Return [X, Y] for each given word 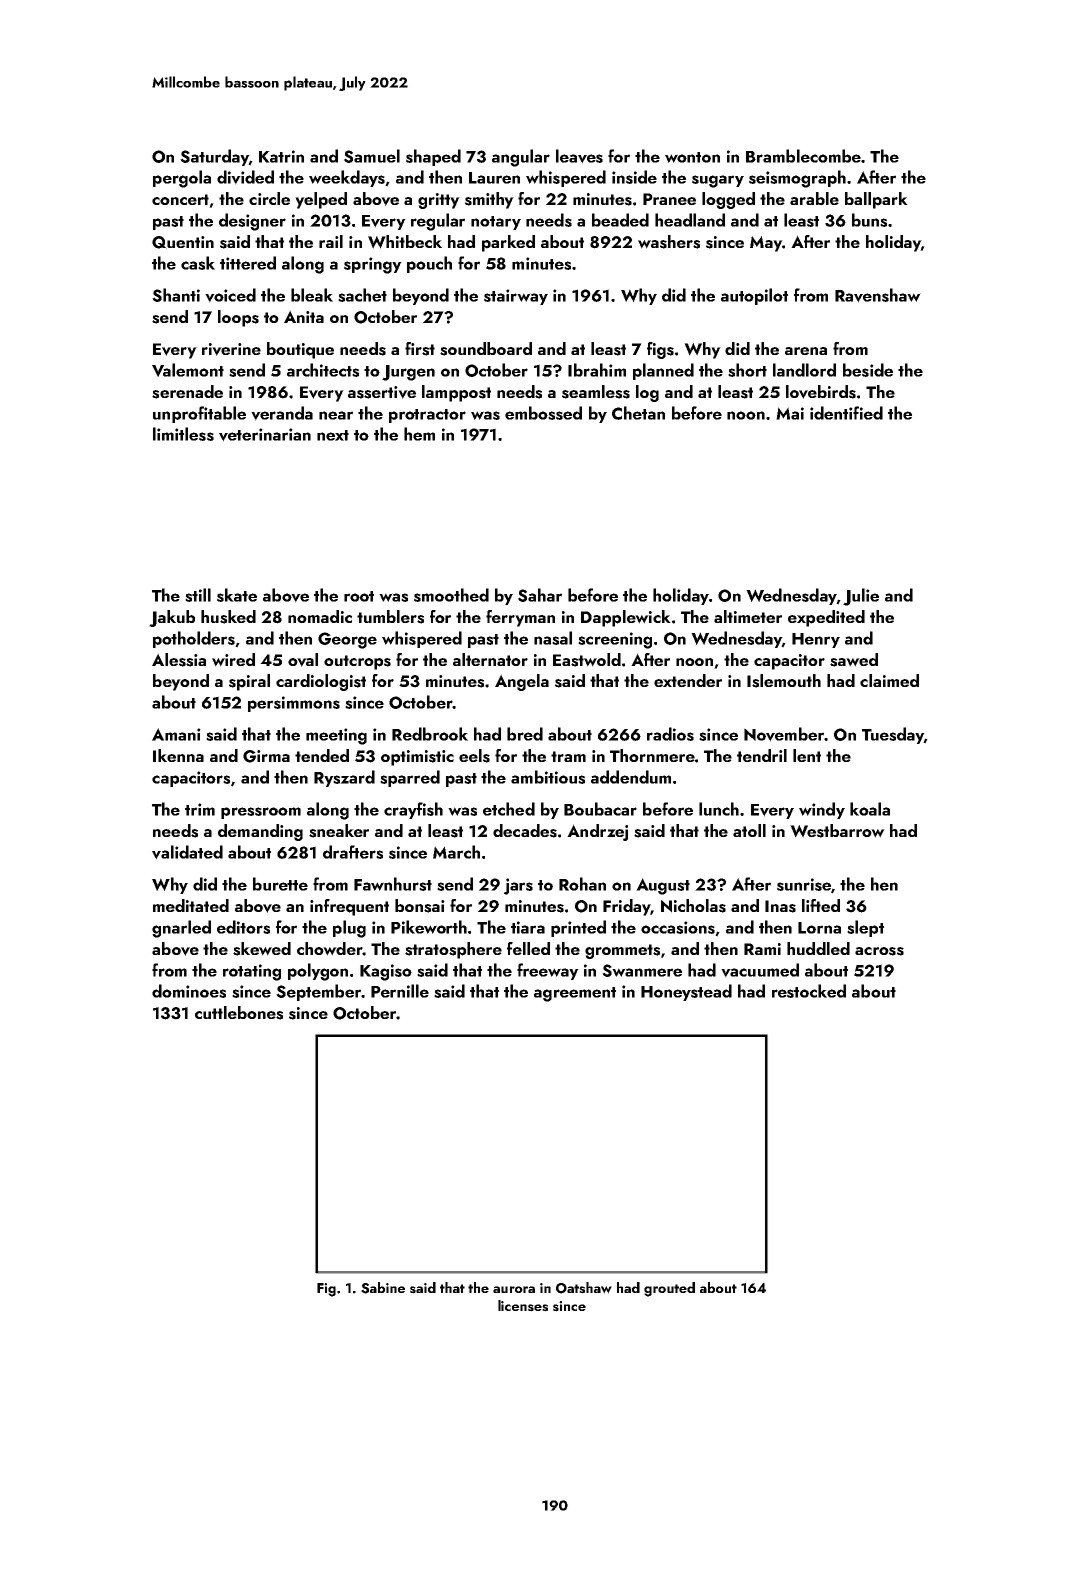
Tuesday [893, 735]
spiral [249, 682]
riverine [231, 349]
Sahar [540, 595]
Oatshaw [584, 1288]
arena [806, 351]
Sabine [383, 1288]
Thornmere [652, 755]
